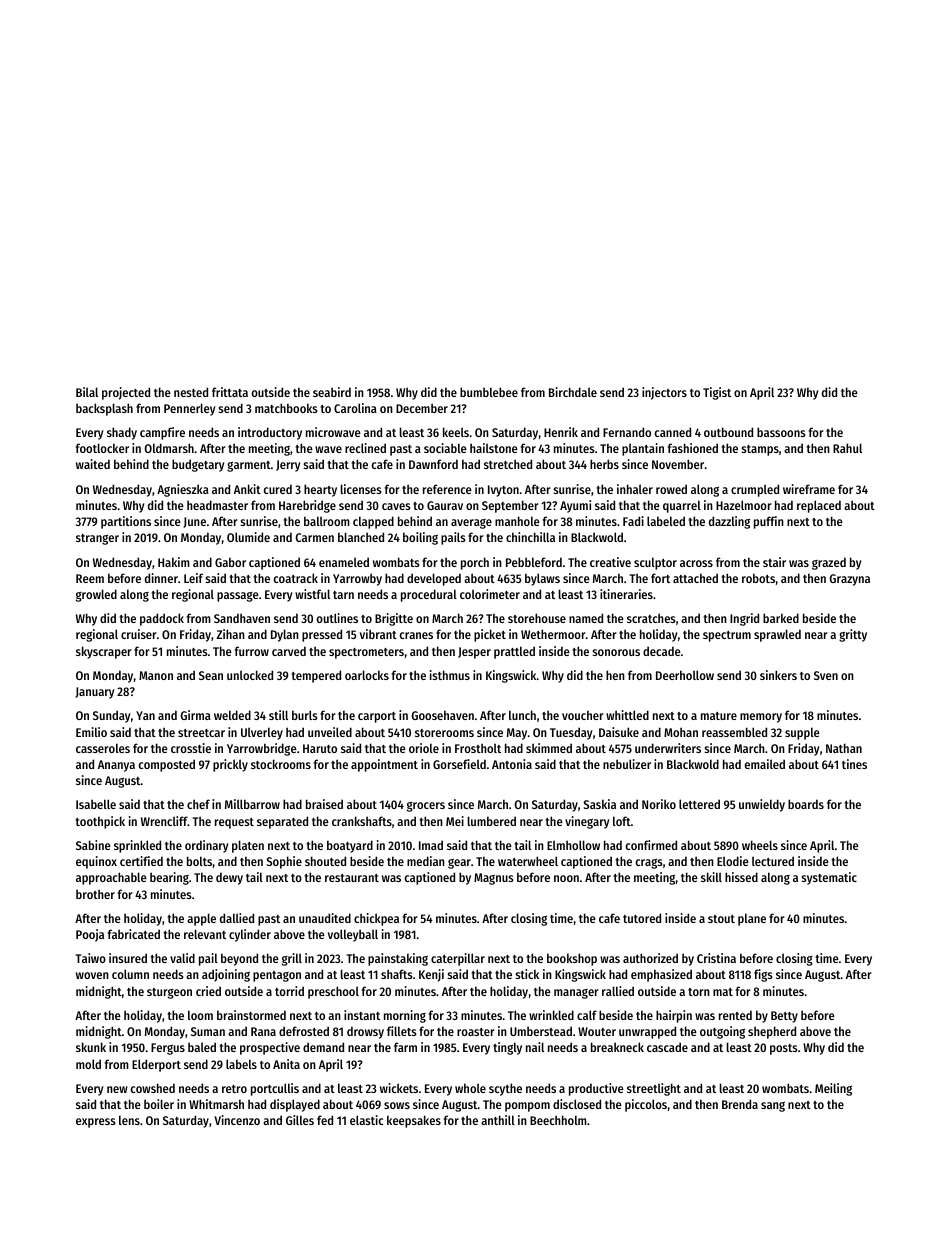 Image resolution: width=952 pixels, height=1233 pixels. I want to click on new, so click(117, 1089).
